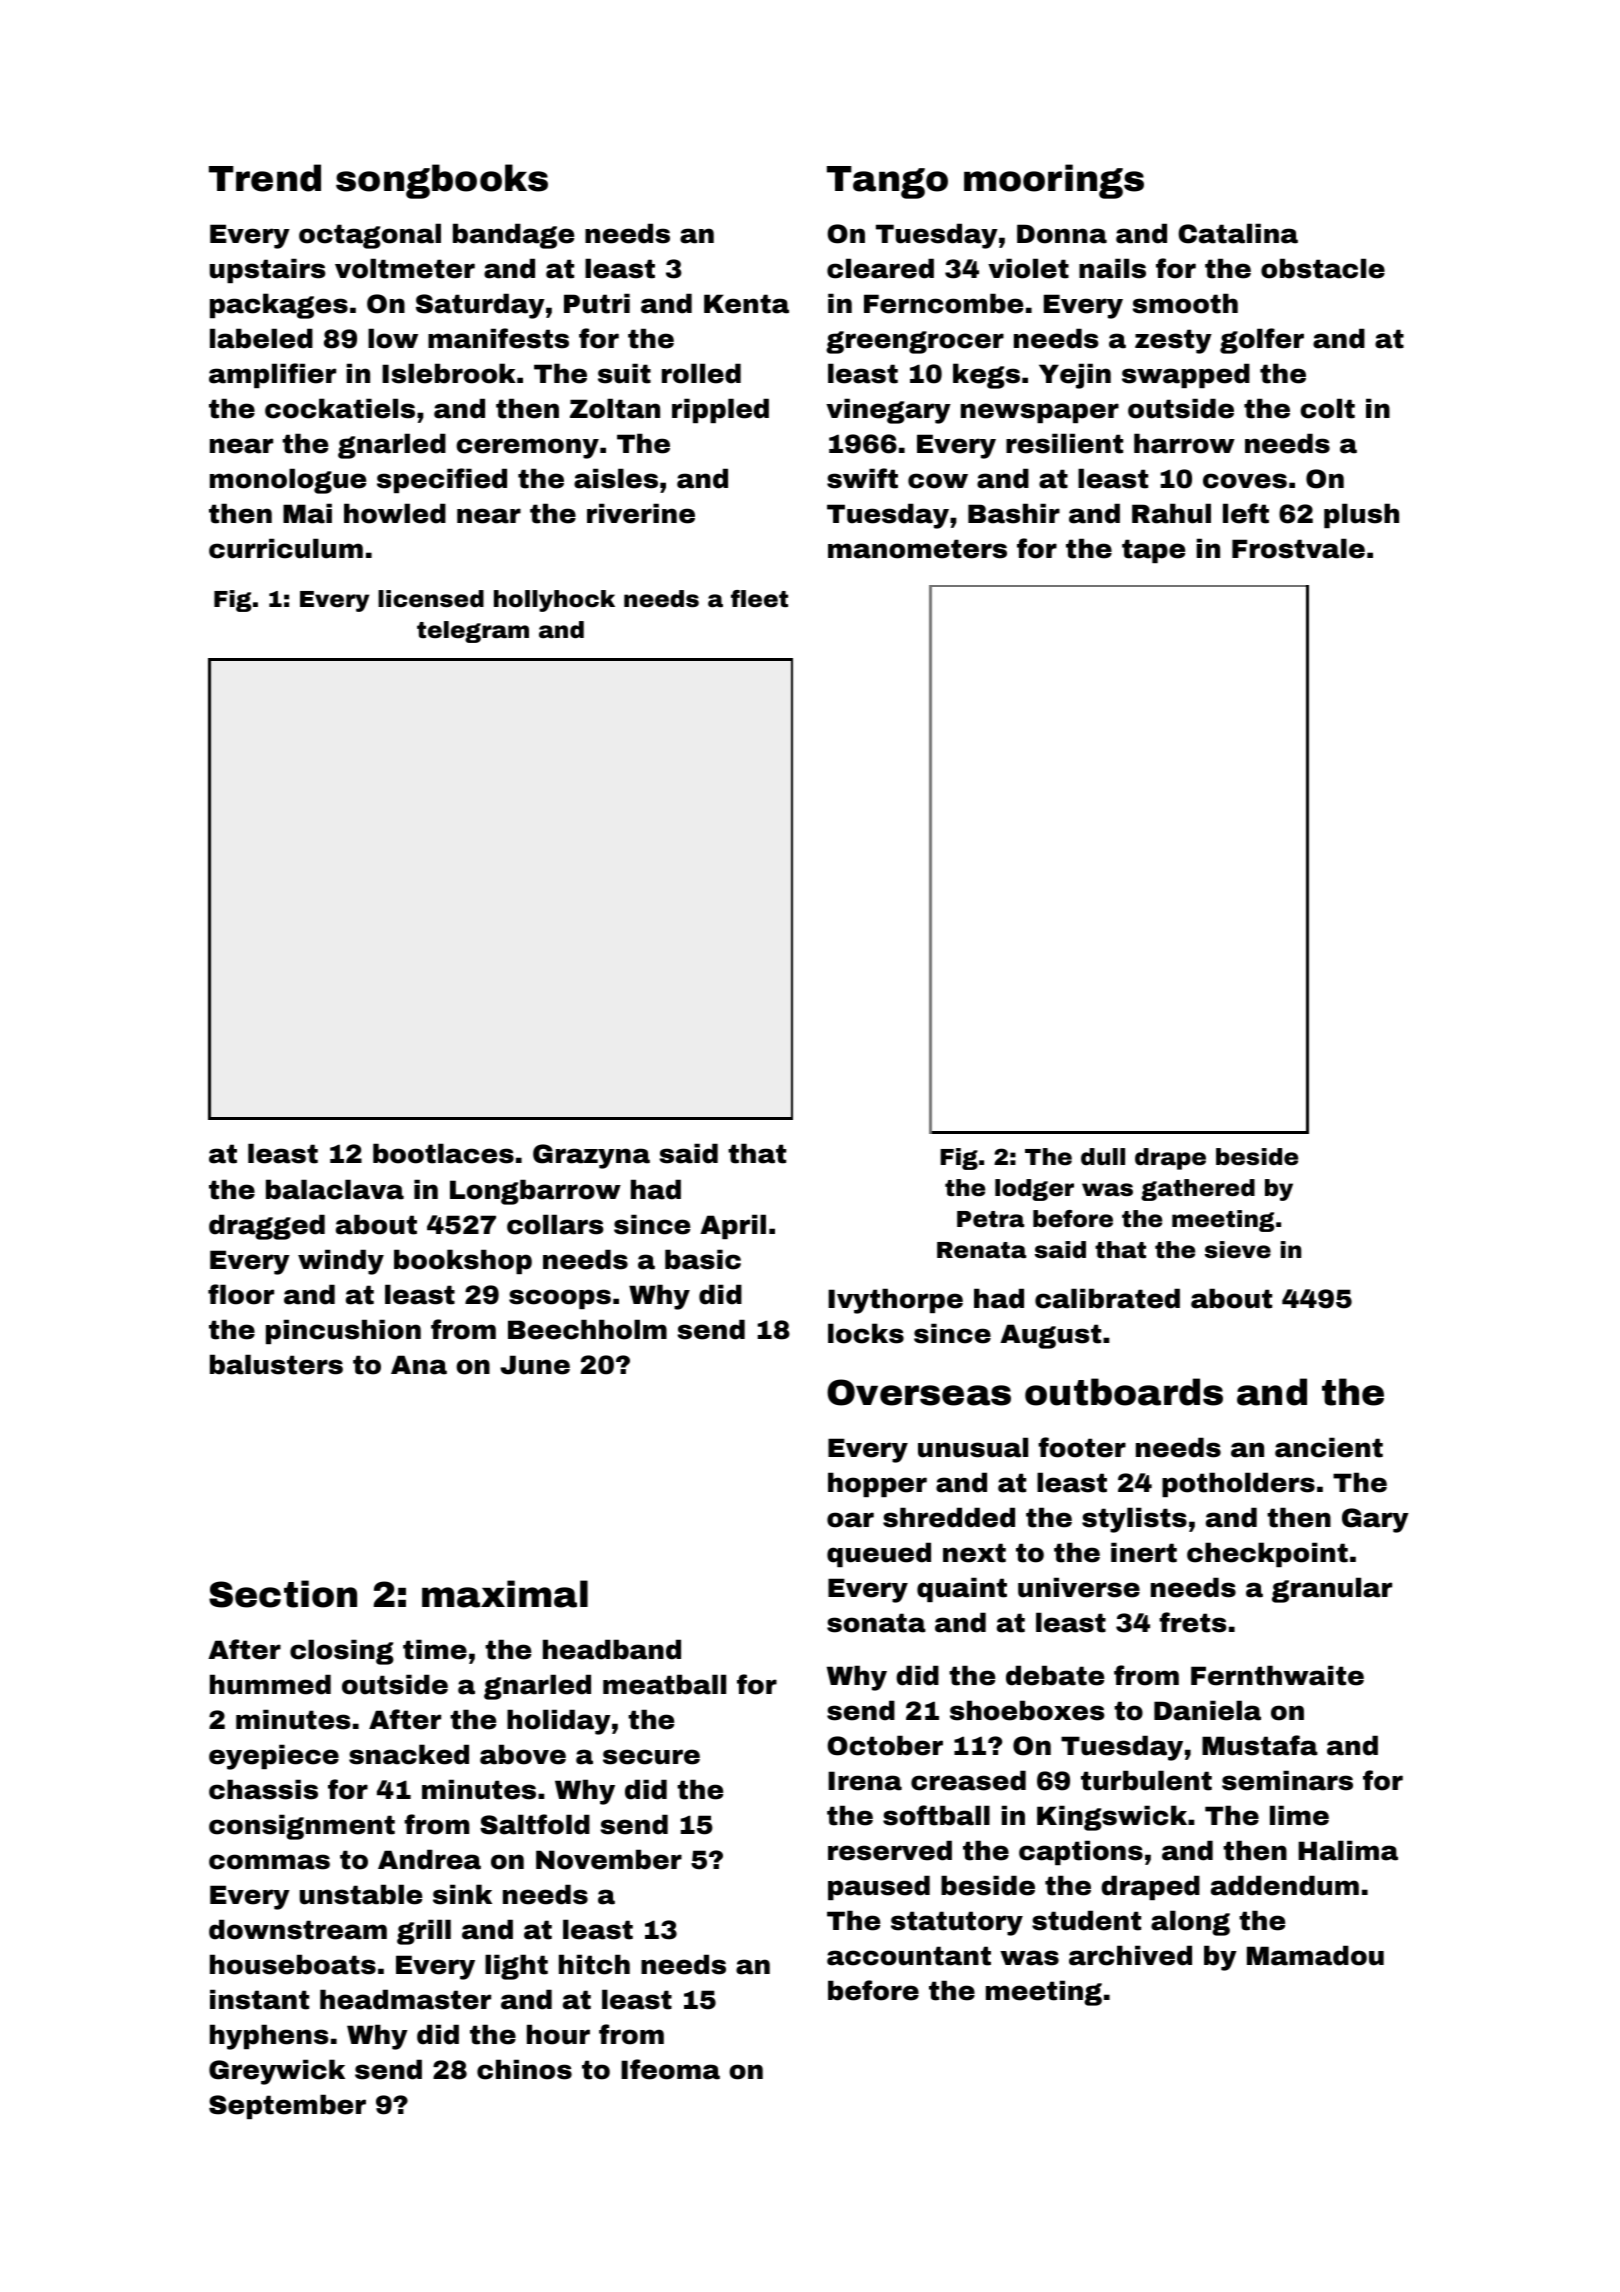 The height and width of the document is (2292, 1620). Describe the element at coordinates (505, 1594) in the document. I see `maximal` at that location.
